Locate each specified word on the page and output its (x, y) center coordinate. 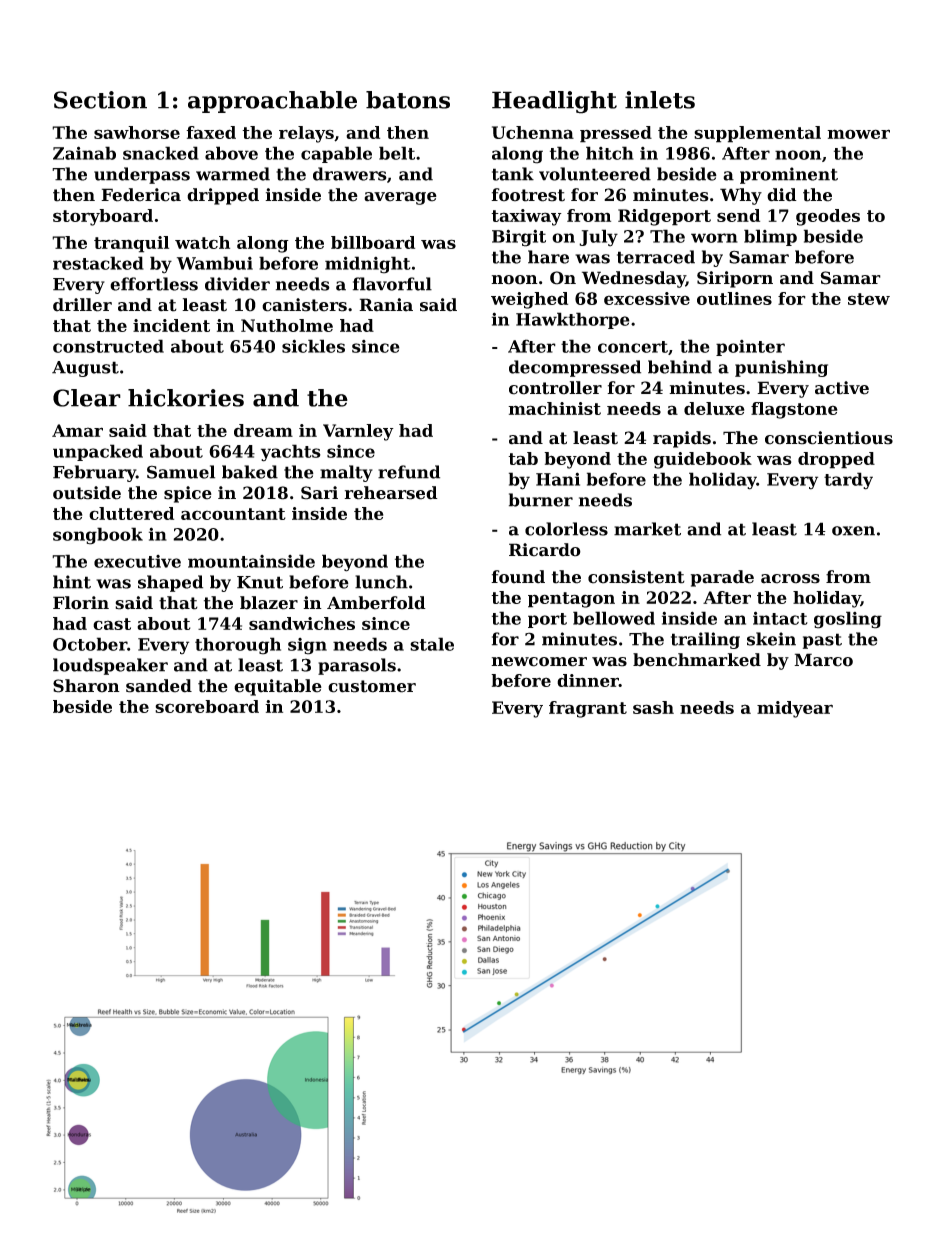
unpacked (98, 452)
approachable (272, 102)
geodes (828, 217)
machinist (554, 408)
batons (408, 100)
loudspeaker (110, 666)
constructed (108, 346)
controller (555, 388)
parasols (357, 666)
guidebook (703, 460)
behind (680, 367)
